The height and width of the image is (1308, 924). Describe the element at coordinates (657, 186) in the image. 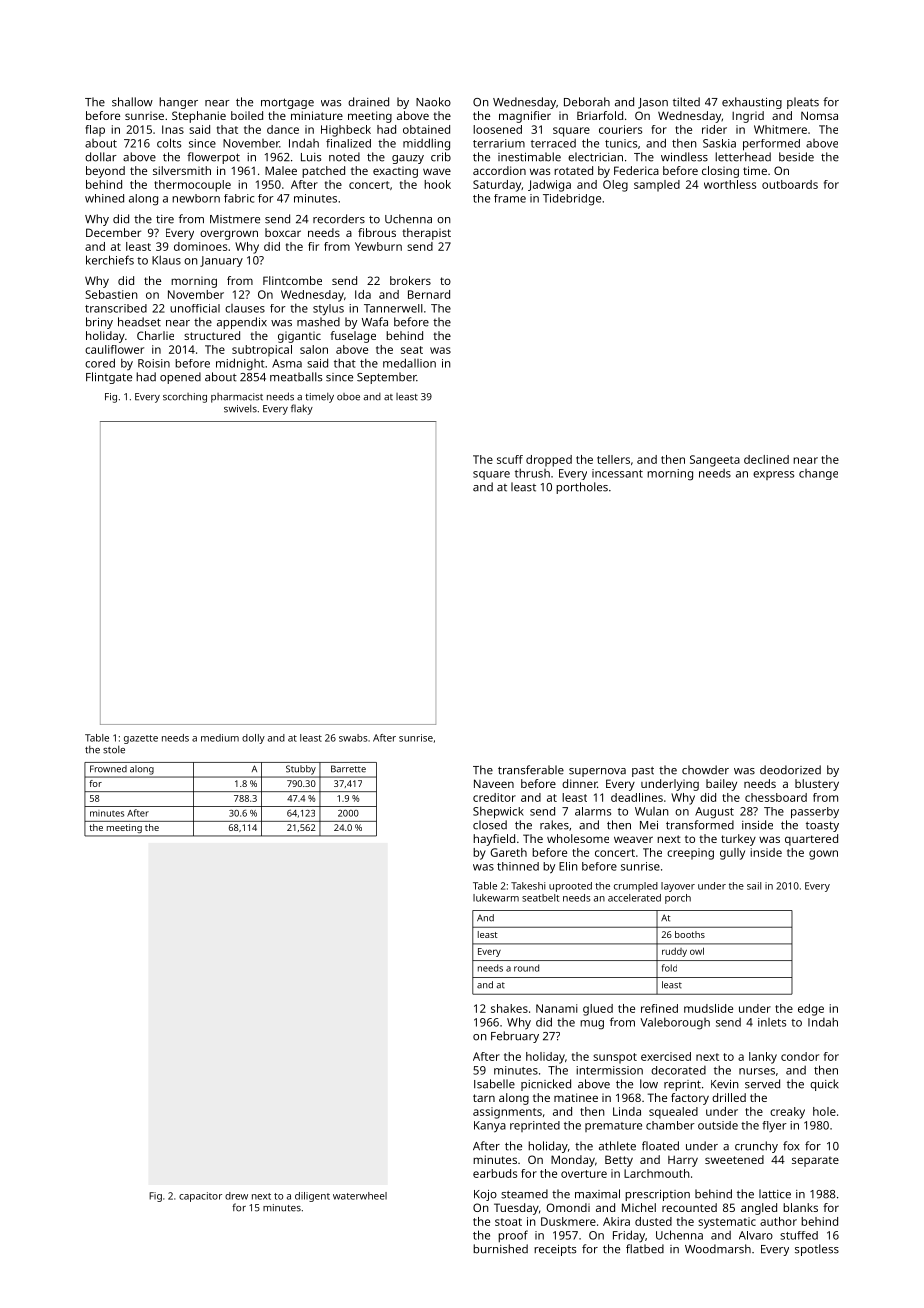

I see `sampled` at that location.
